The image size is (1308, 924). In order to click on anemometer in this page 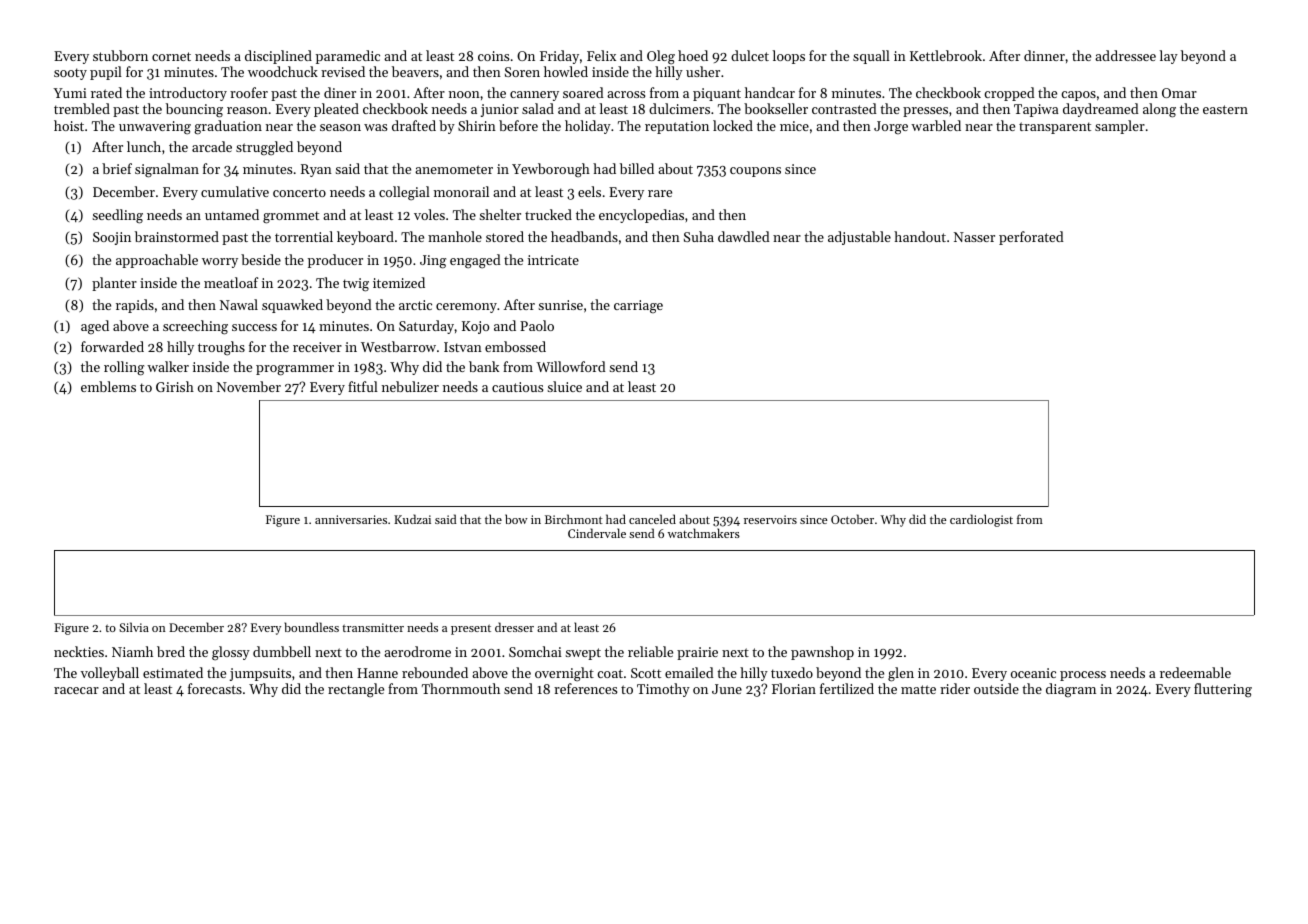, I will do `click(454, 169)`.
